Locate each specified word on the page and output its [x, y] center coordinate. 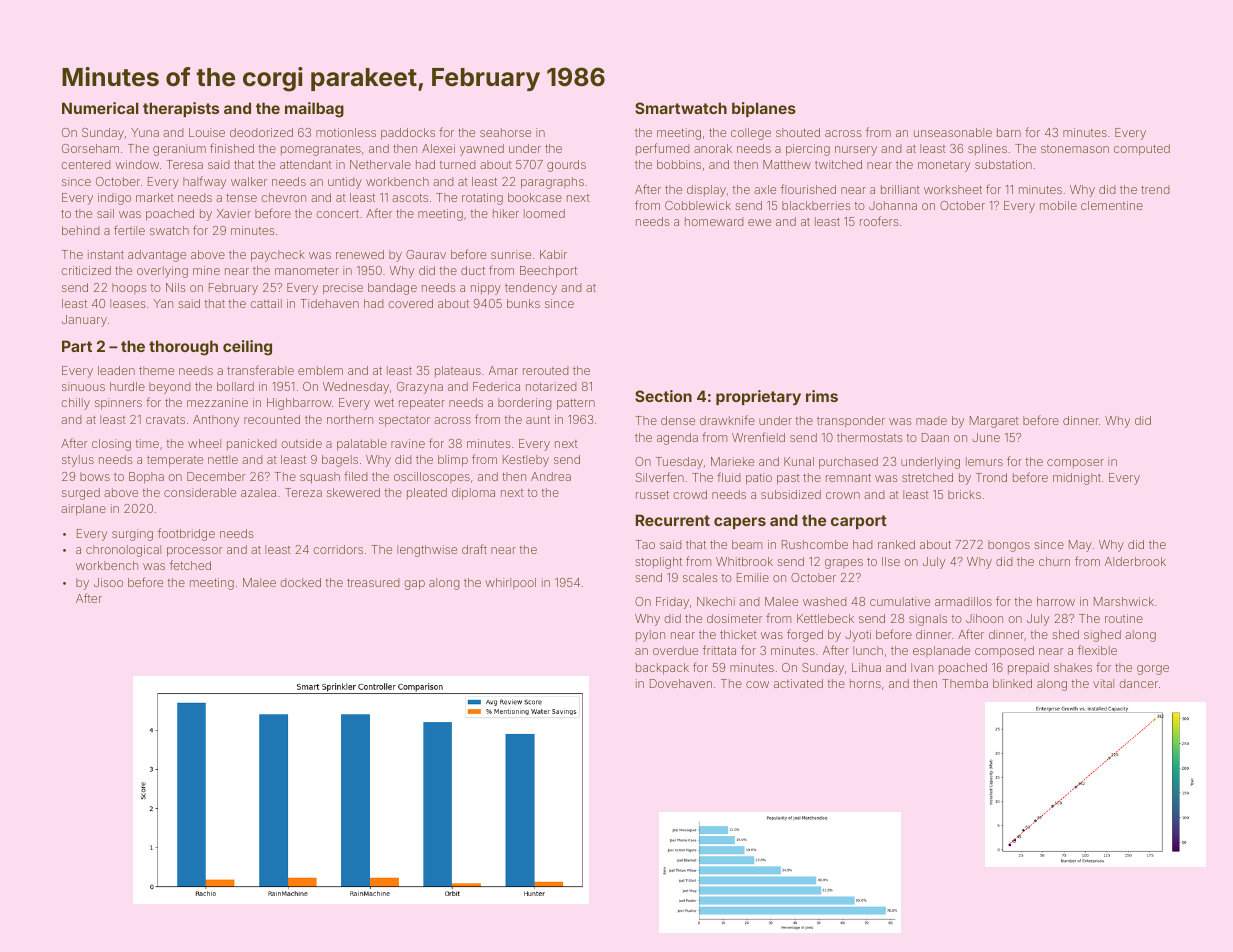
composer [1075, 463]
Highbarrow [299, 404]
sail [105, 213]
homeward [714, 221]
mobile [1058, 205]
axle [765, 189]
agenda [677, 439]
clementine [1112, 205]
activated [798, 683]
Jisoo [108, 582]
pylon [650, 636]
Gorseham [90, 148]
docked [300, 582]
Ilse [891, 561]
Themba [965, 683]
